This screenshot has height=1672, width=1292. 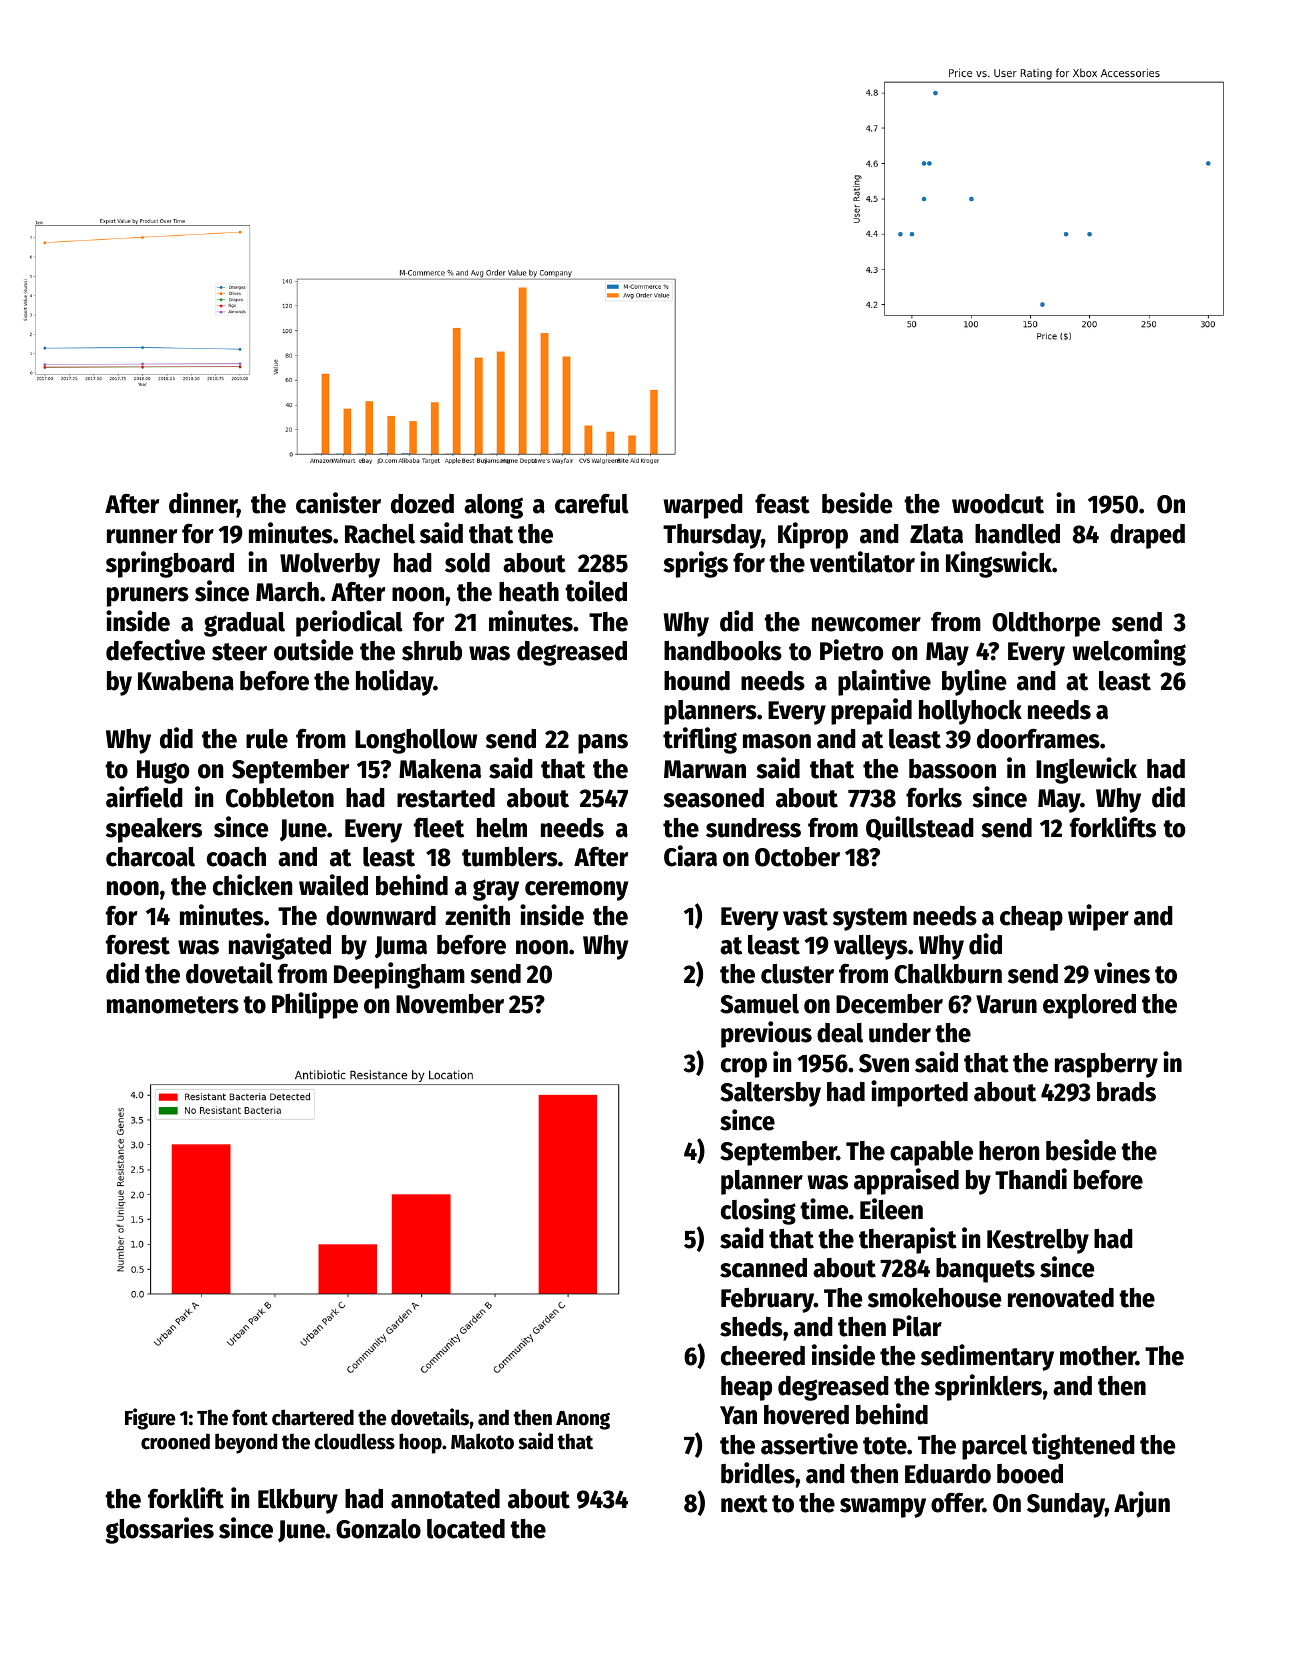 I want to click on doorframes, so click(x=1038, y=739).
